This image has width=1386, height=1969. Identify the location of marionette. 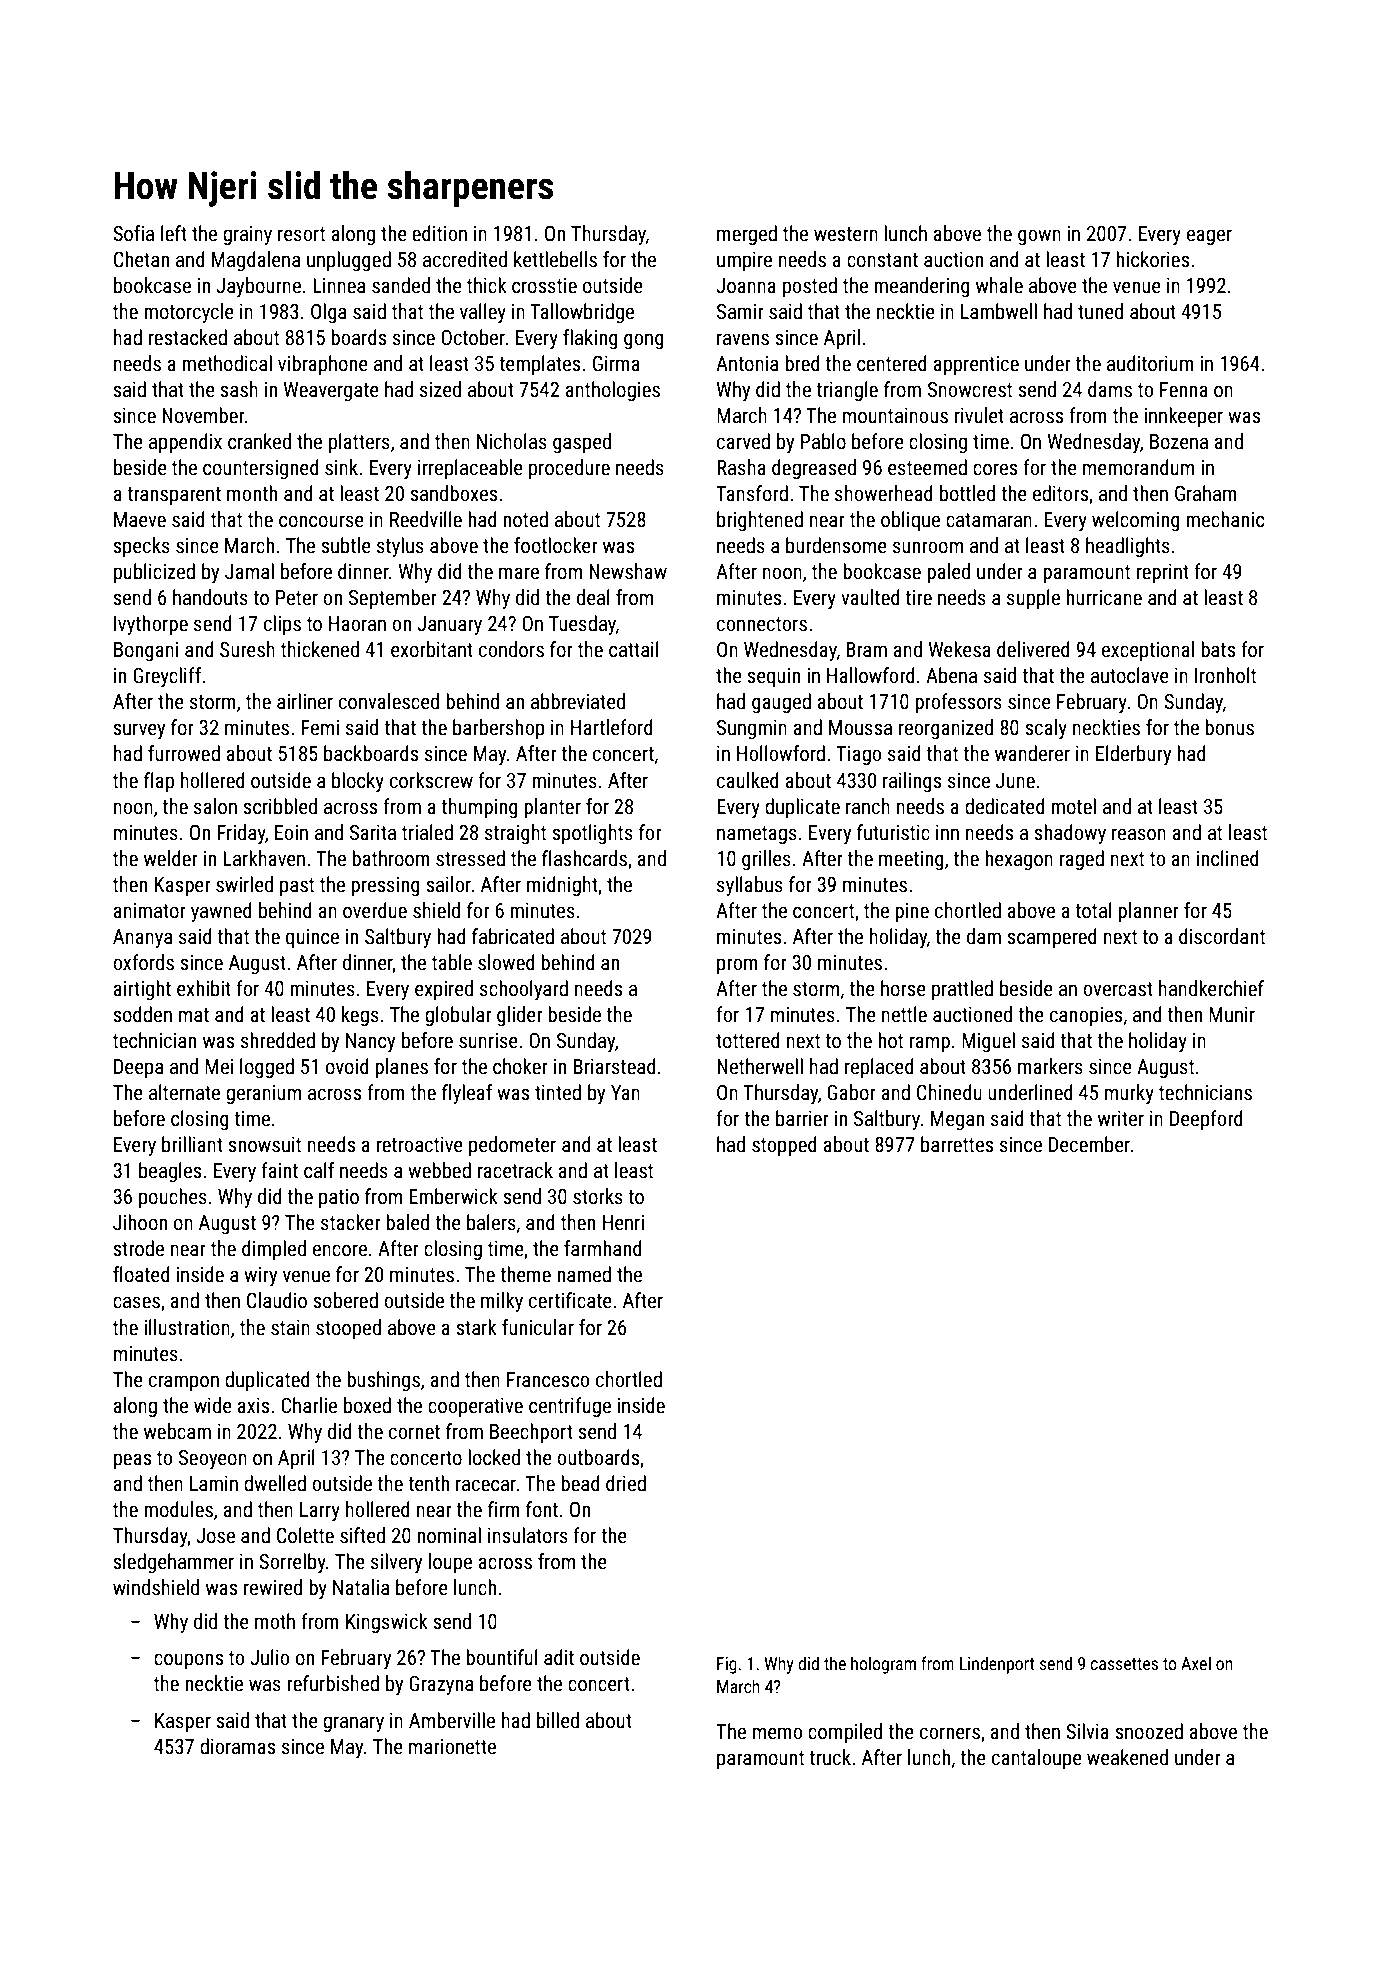
(452, 1747).
